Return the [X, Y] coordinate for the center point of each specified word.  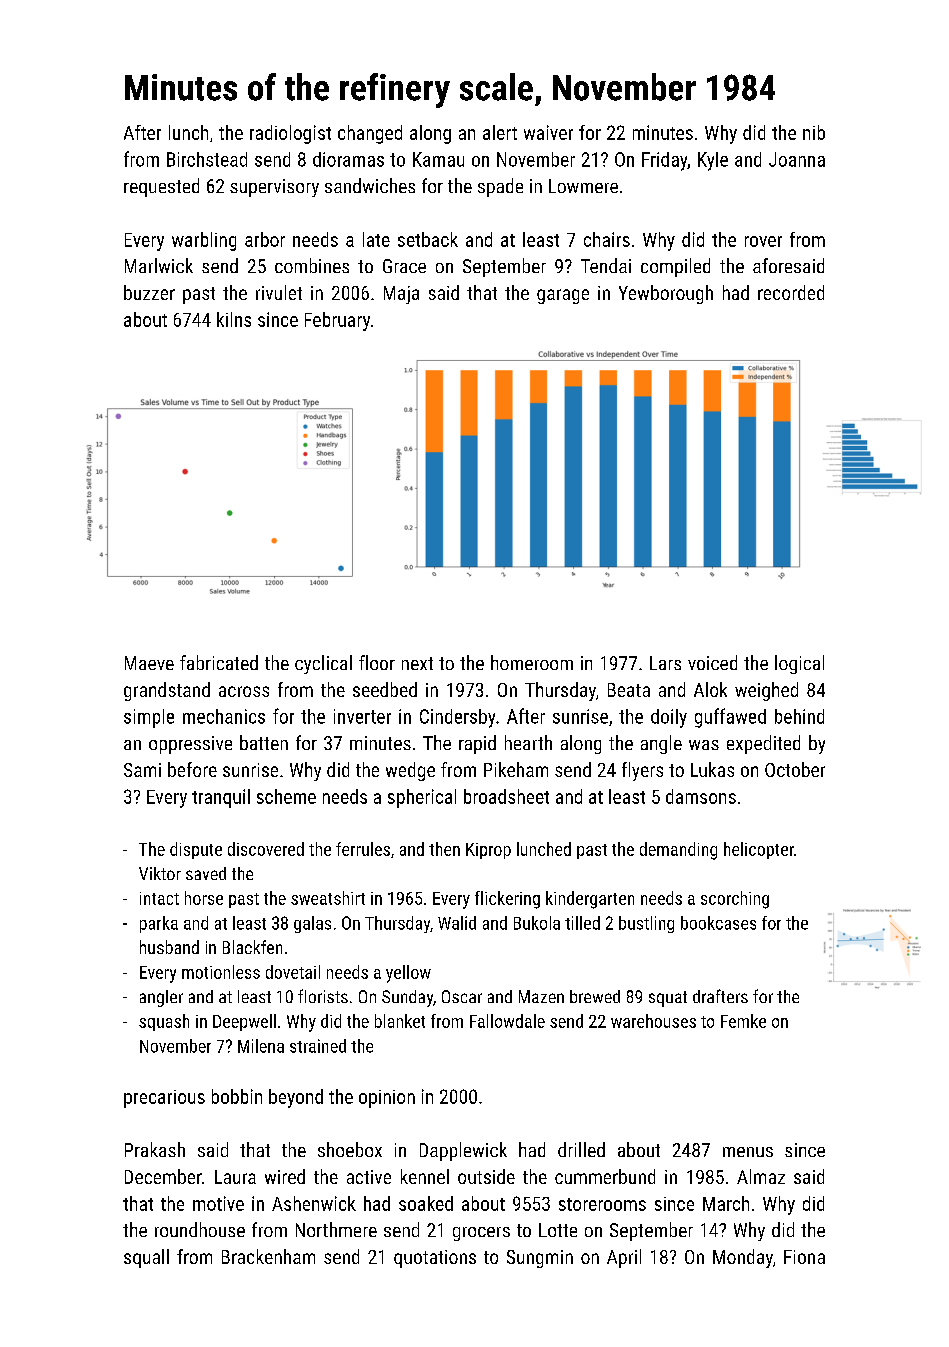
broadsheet [506, 796]
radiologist [290, 134]
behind [799, 716]
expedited [763, 744]
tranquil [221, 798]
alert [500, 132]
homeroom [532, 662]
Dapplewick [463, 1151]
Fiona [804, 1257]
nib [814, 132]
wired [285, 1176]
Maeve [149, 663]
